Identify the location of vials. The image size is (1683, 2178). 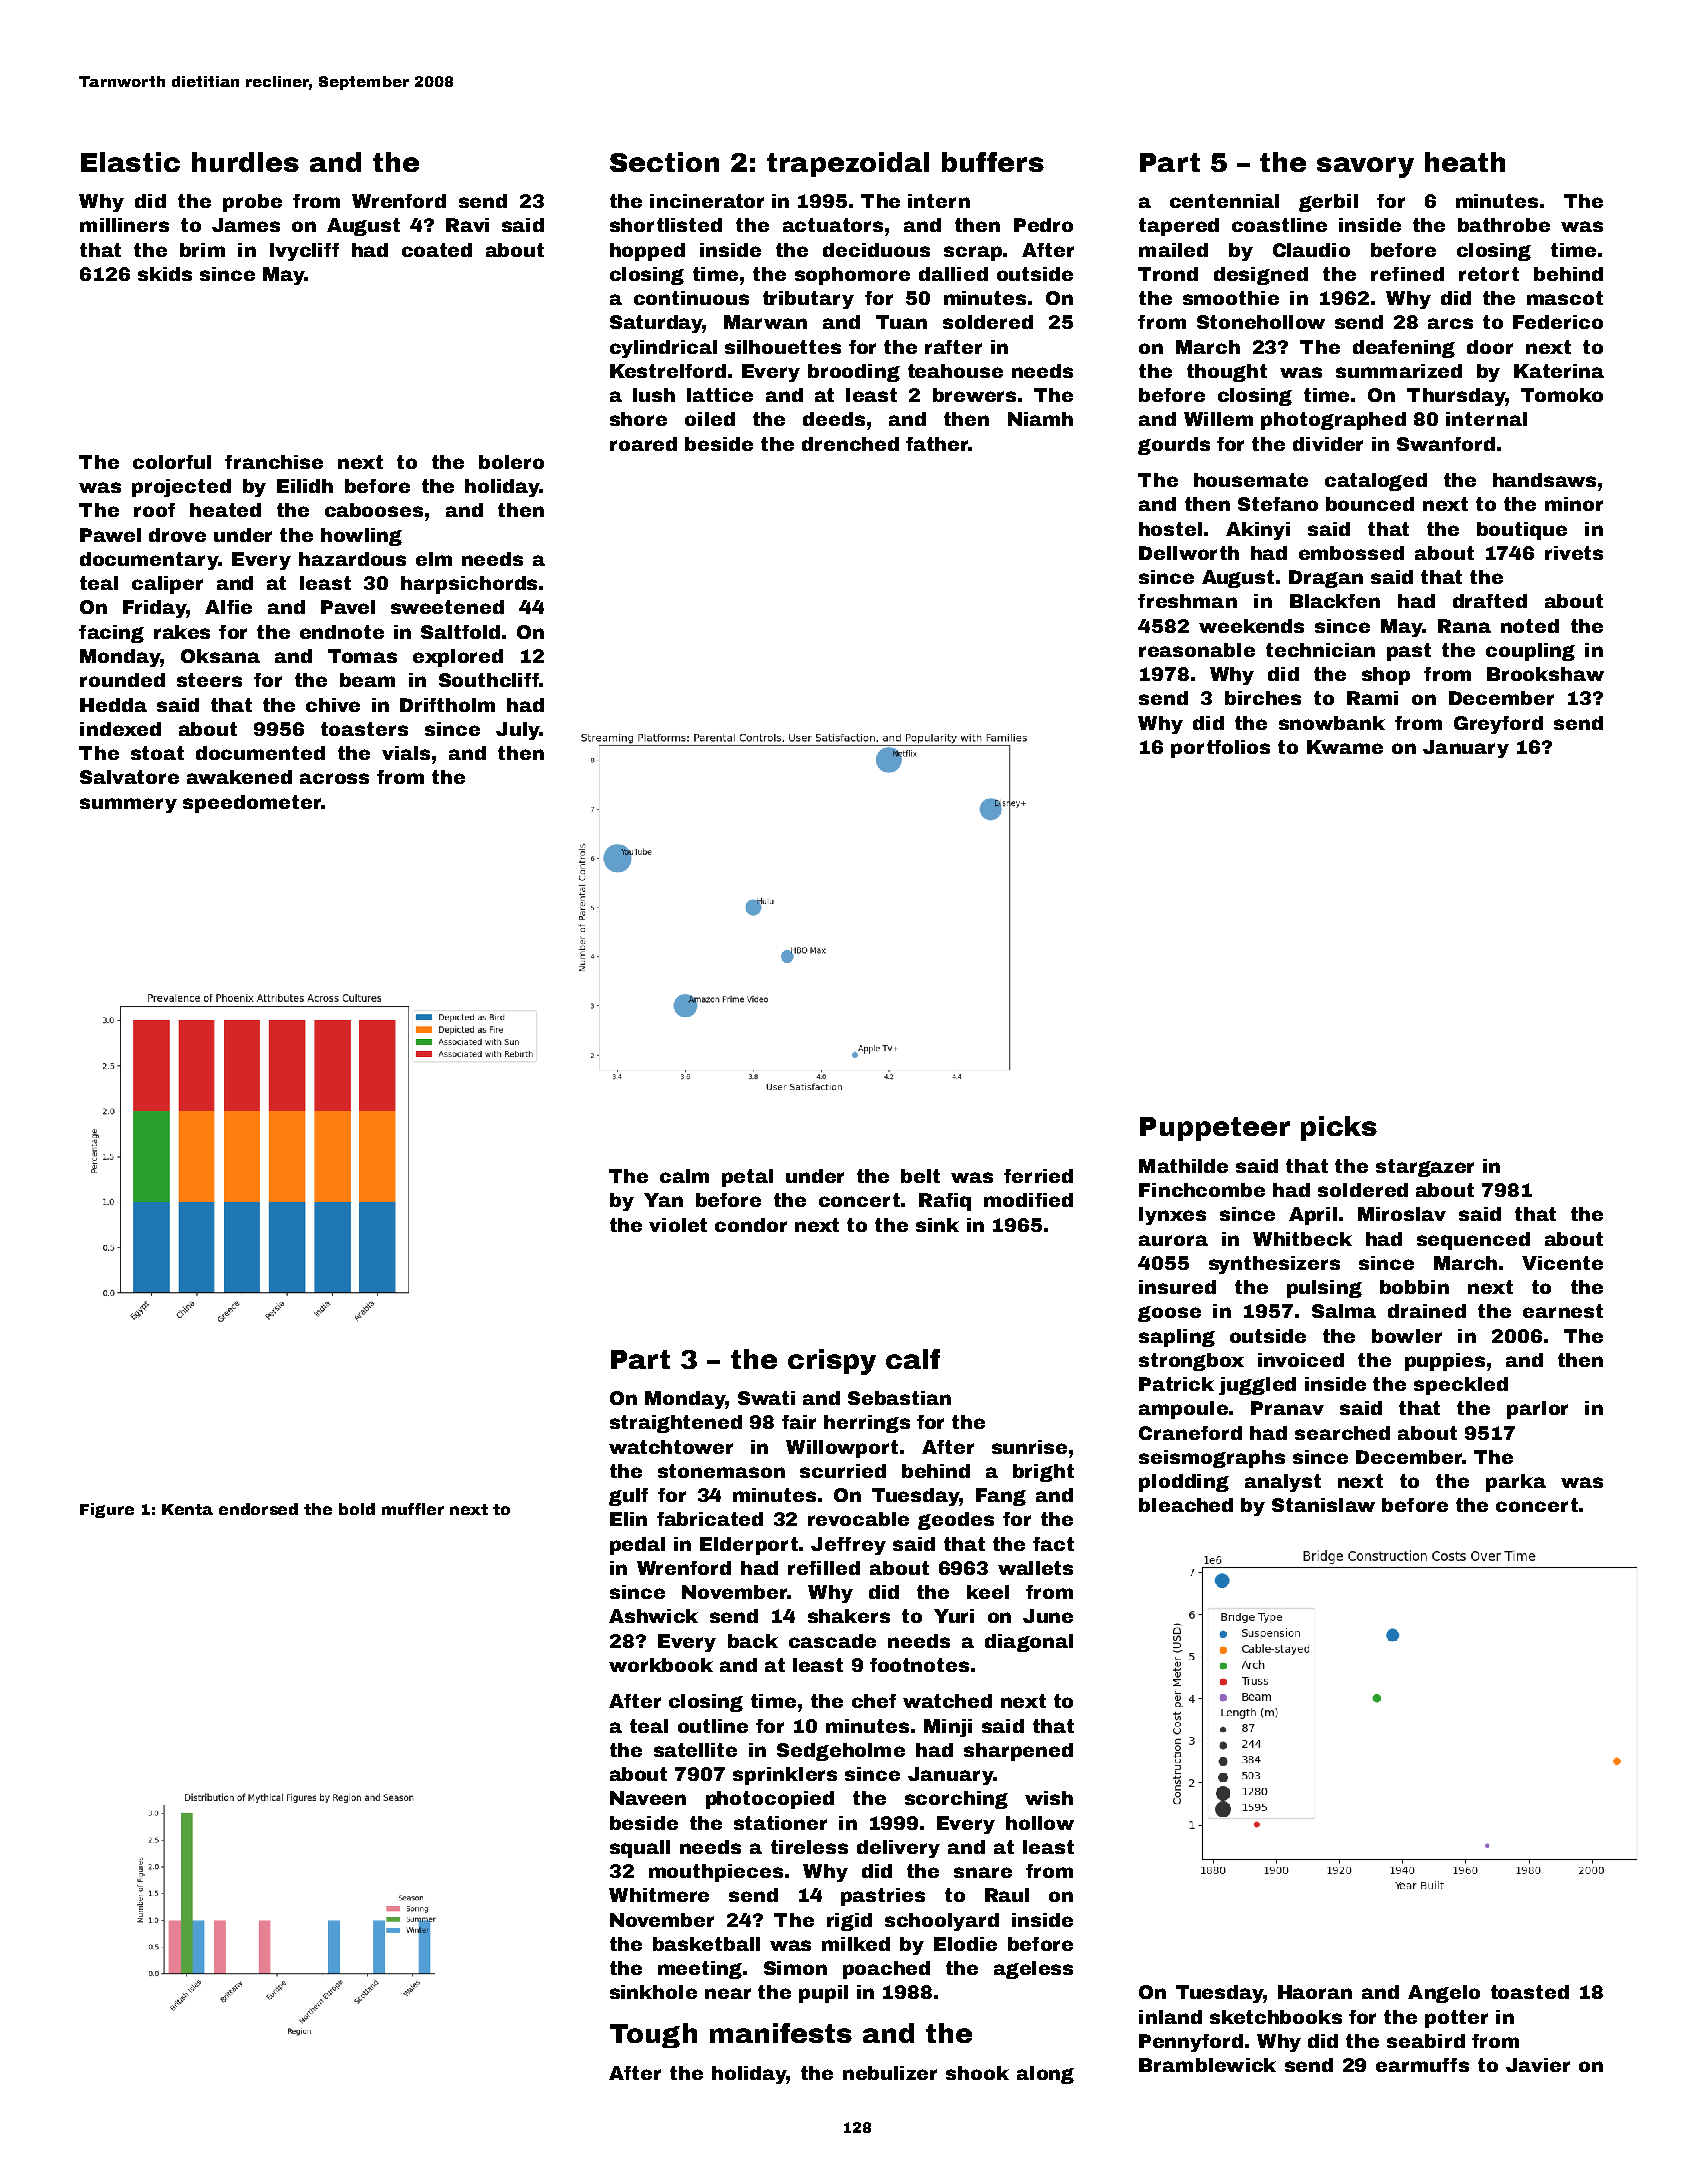
(406, 753).
